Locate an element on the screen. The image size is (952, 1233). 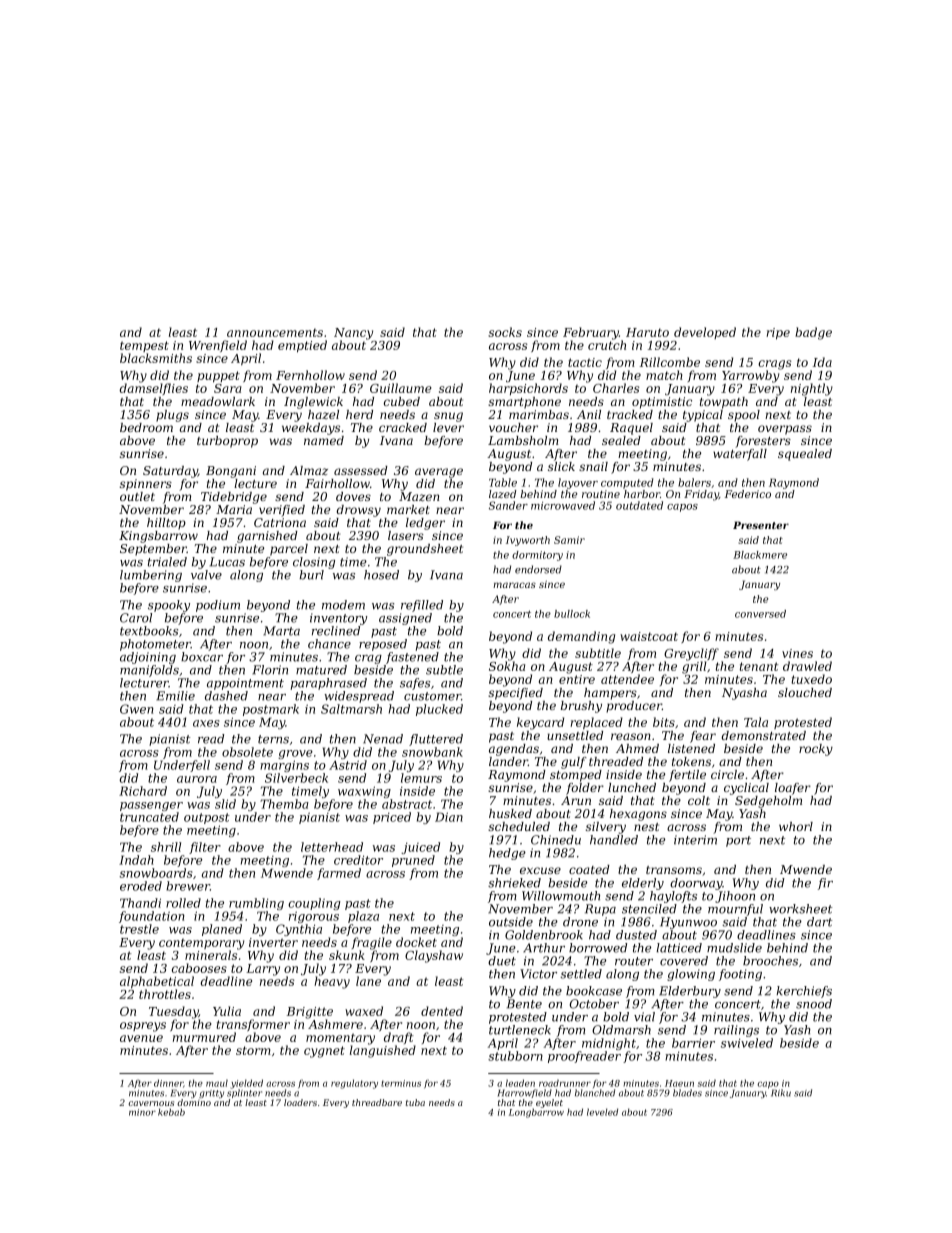
conversed is located at coordinates (760, 614).
